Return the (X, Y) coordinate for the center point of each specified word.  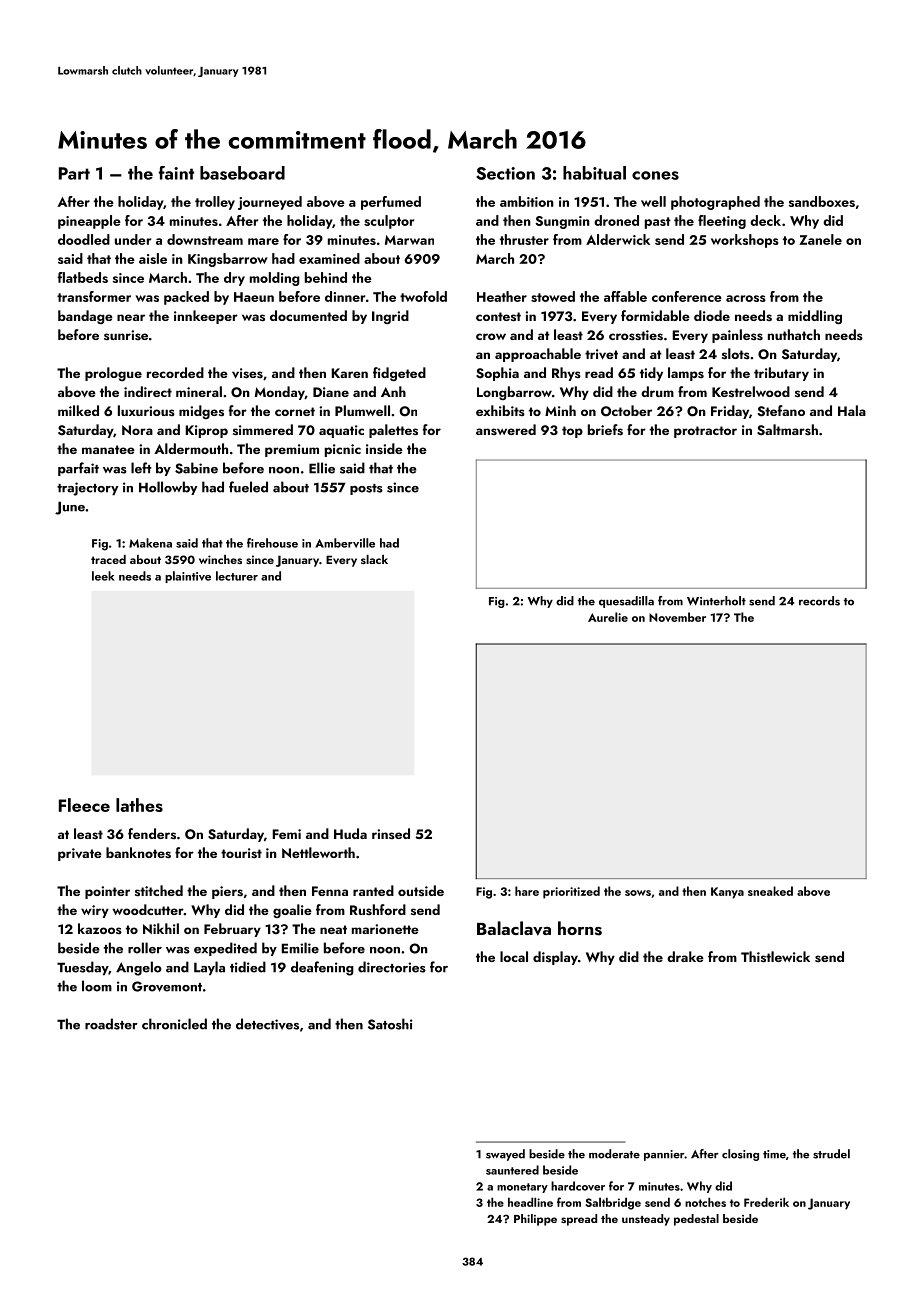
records (819, 601)
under (133, 239)
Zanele (820, 239)
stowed (553, 296)
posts (366, 489)
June (70, 508)
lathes (139, 805)
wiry (95, 911)
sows (638, 893)
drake (685, 956)
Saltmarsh (787, 430)
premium (292, 450)
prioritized (571, 892)
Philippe (535, 1220)
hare (527, 891)
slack (374, 559)
